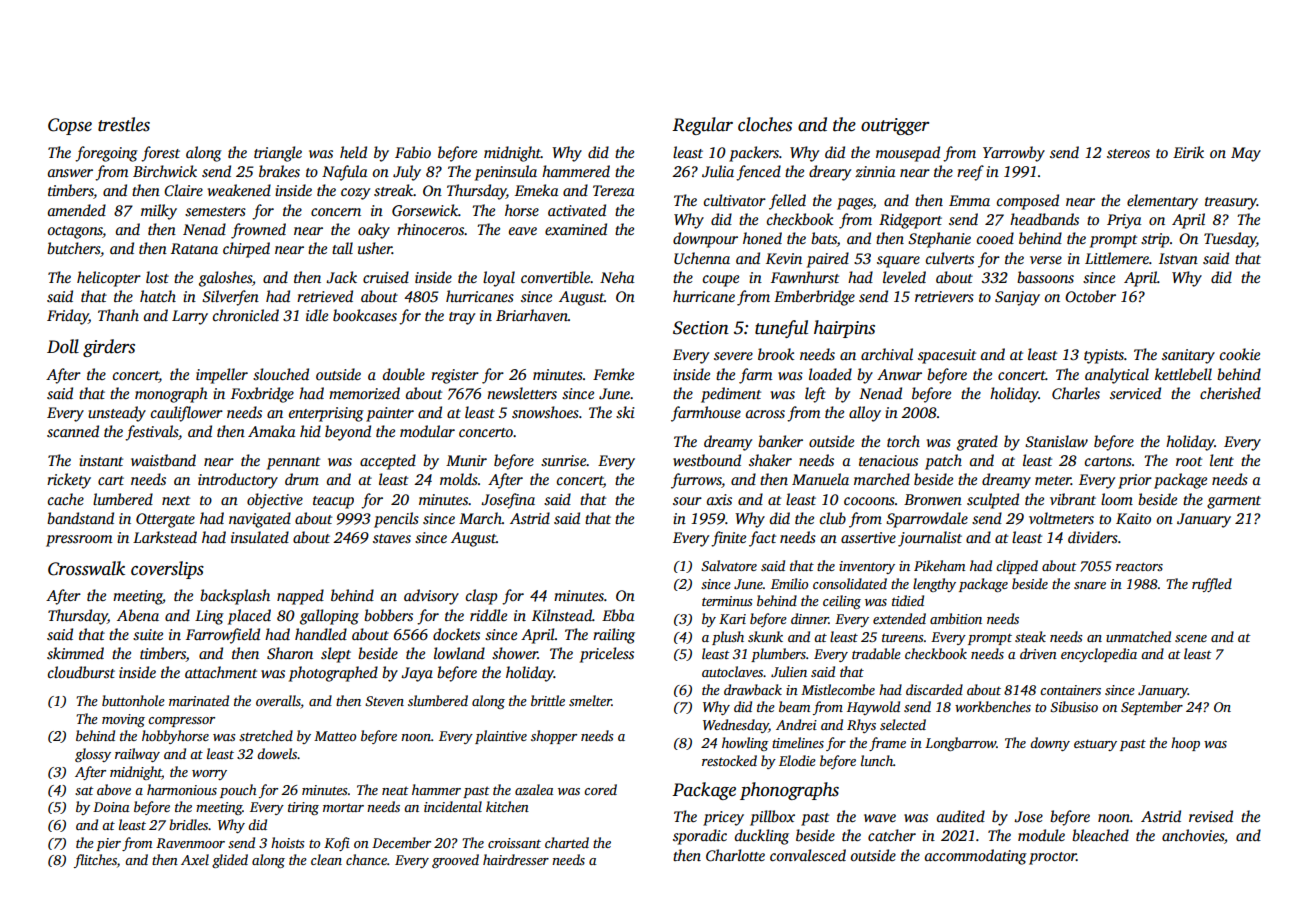 This page has width=1308, height=924. What do you see at coordinates (796, 724) in the page?
I see `Andrei` at bounding box center [796, 724].
